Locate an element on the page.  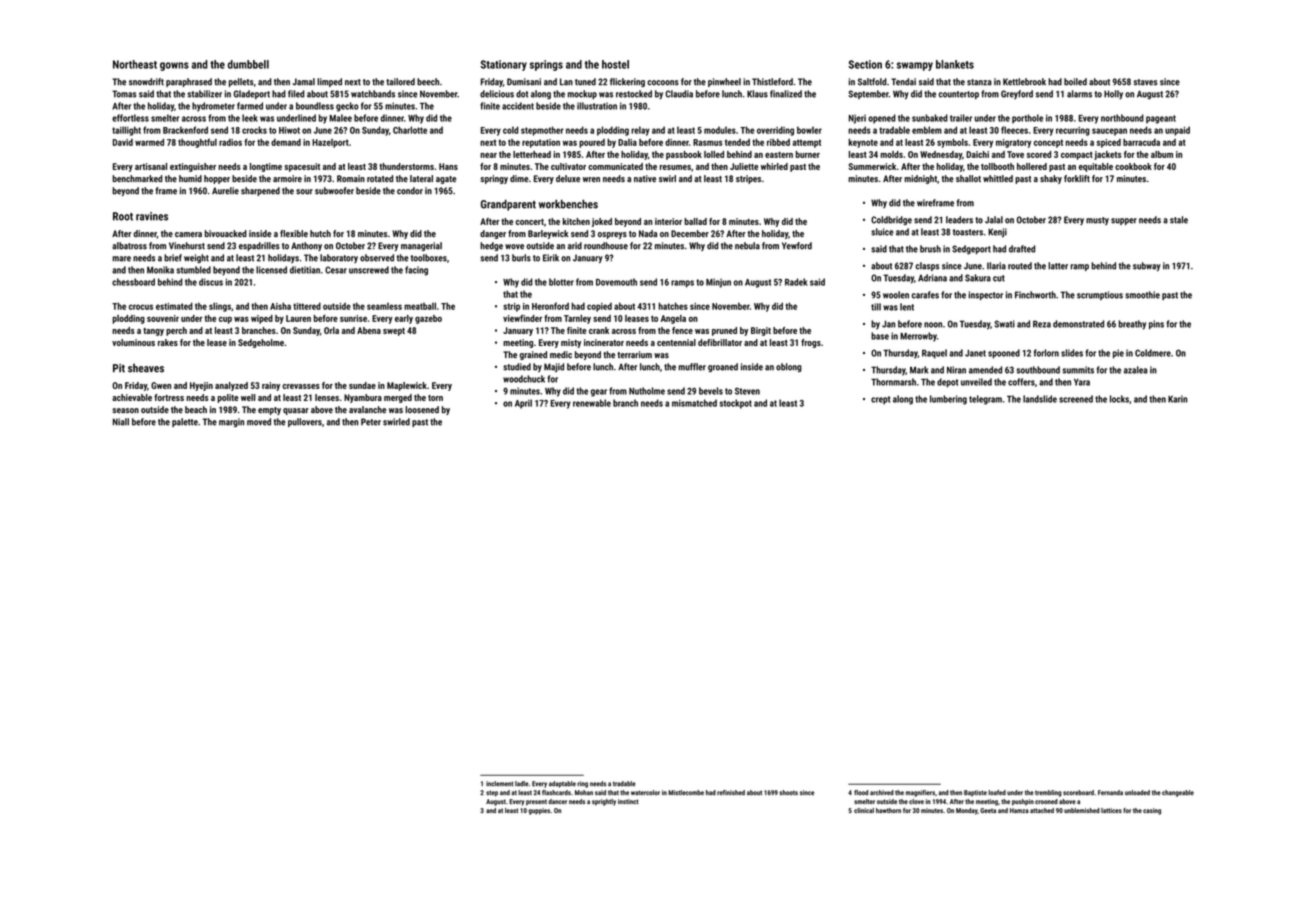
unloaded is located at coordinates (1137, 793).
